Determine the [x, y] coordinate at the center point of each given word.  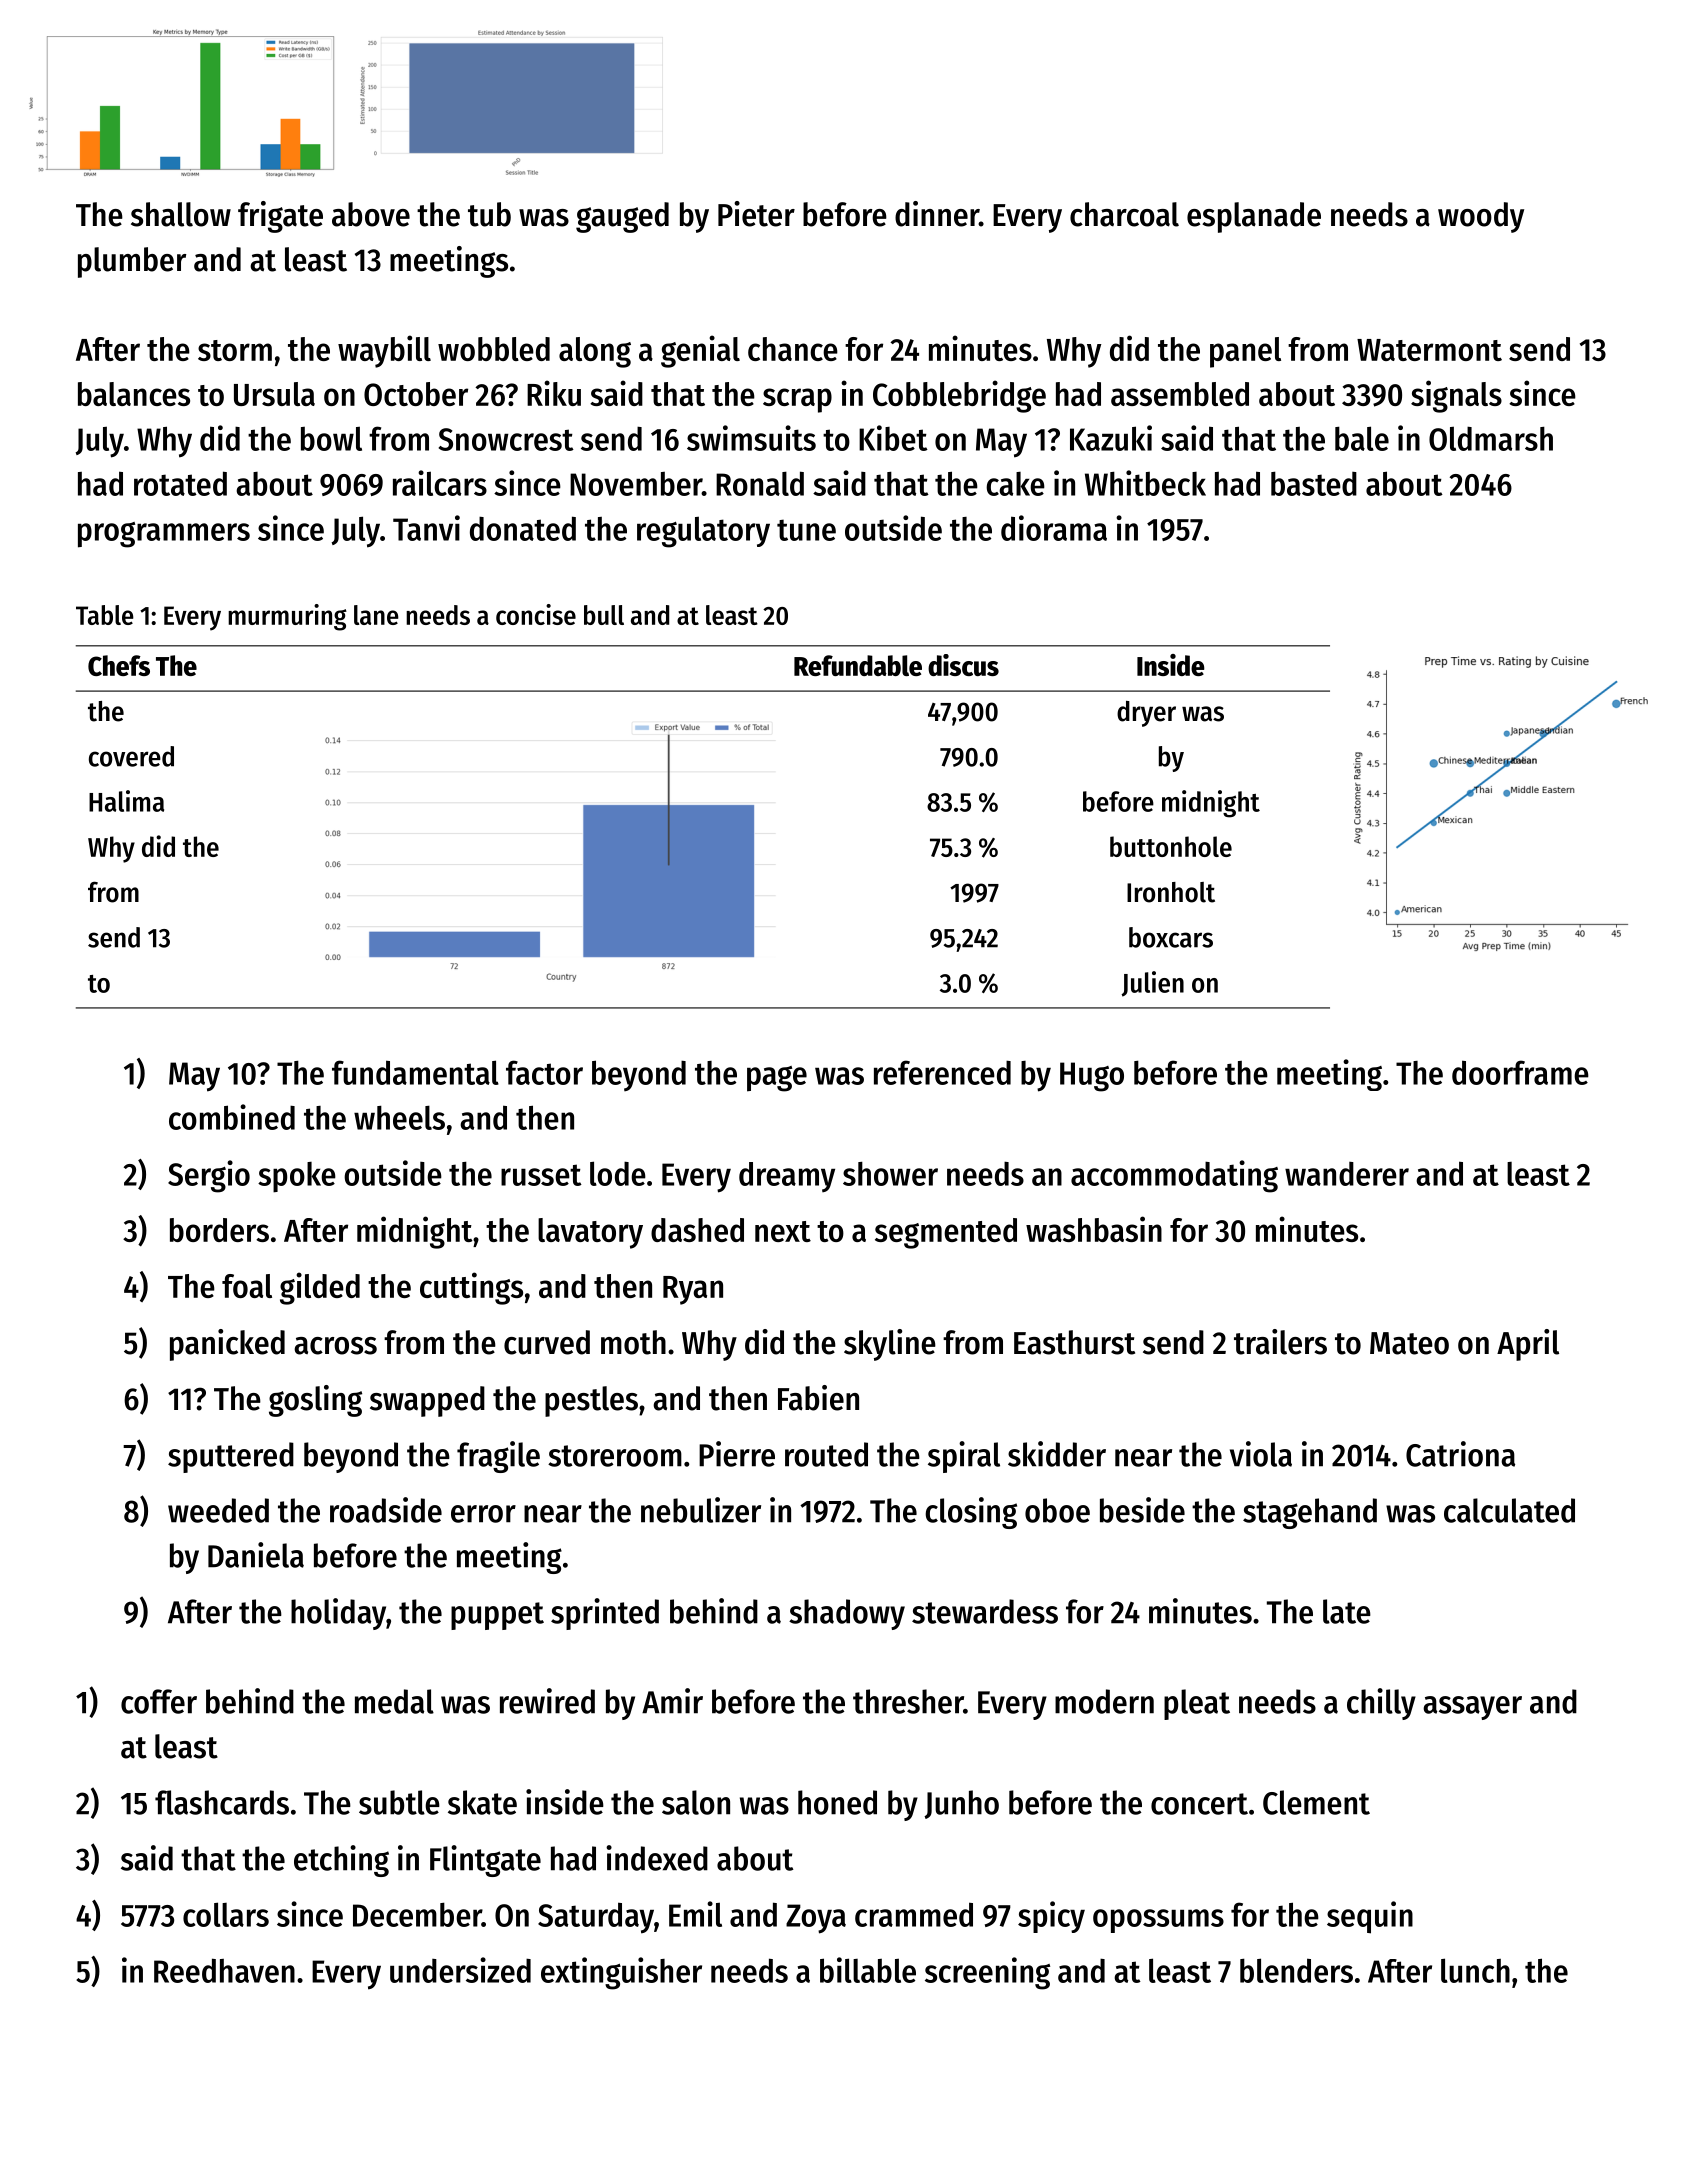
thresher [908, 1701]
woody [1481, 217]
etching [341, 1861]
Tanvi [426, 528]
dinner [937, 214]
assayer [1472, 1708]
